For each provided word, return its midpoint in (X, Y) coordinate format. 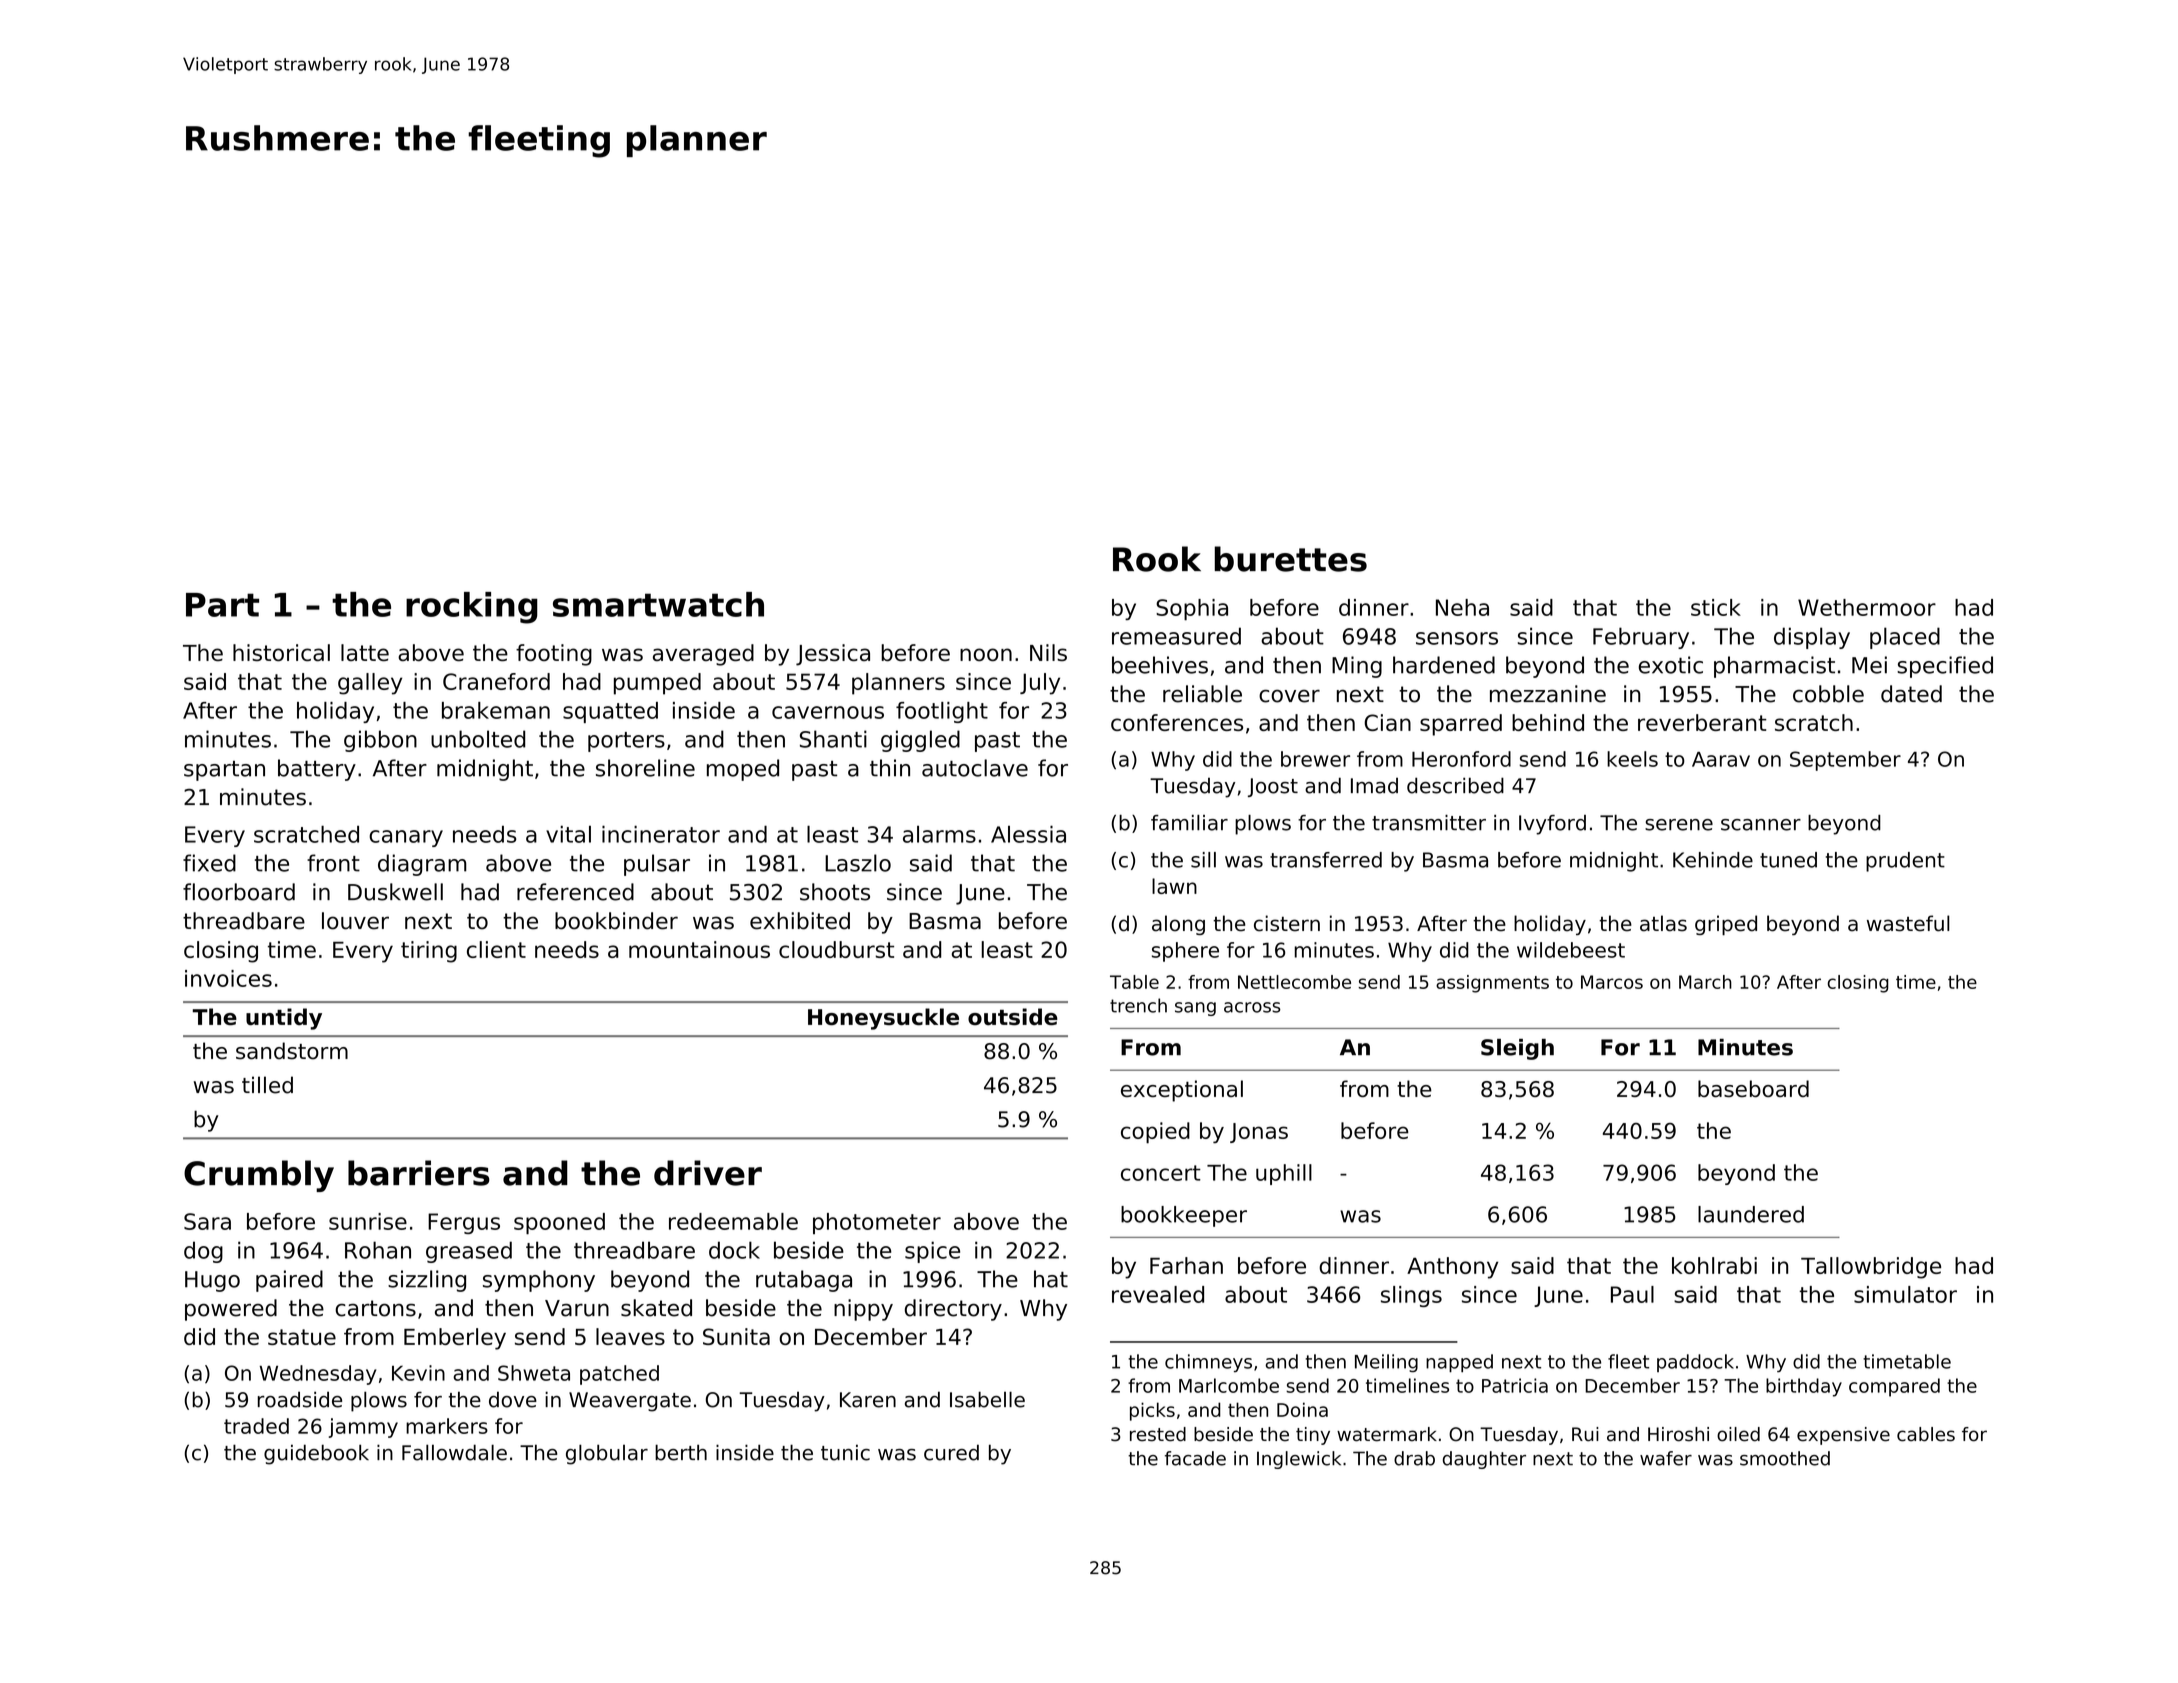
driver (708, 1173)
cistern (1287, 923)
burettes (1290, 559)
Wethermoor (1867, 607)
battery (317, 770)
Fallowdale (454, 1452)
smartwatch (658, 604)
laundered (1751, 1214)
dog (203, 1252)
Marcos (1612, 982)
